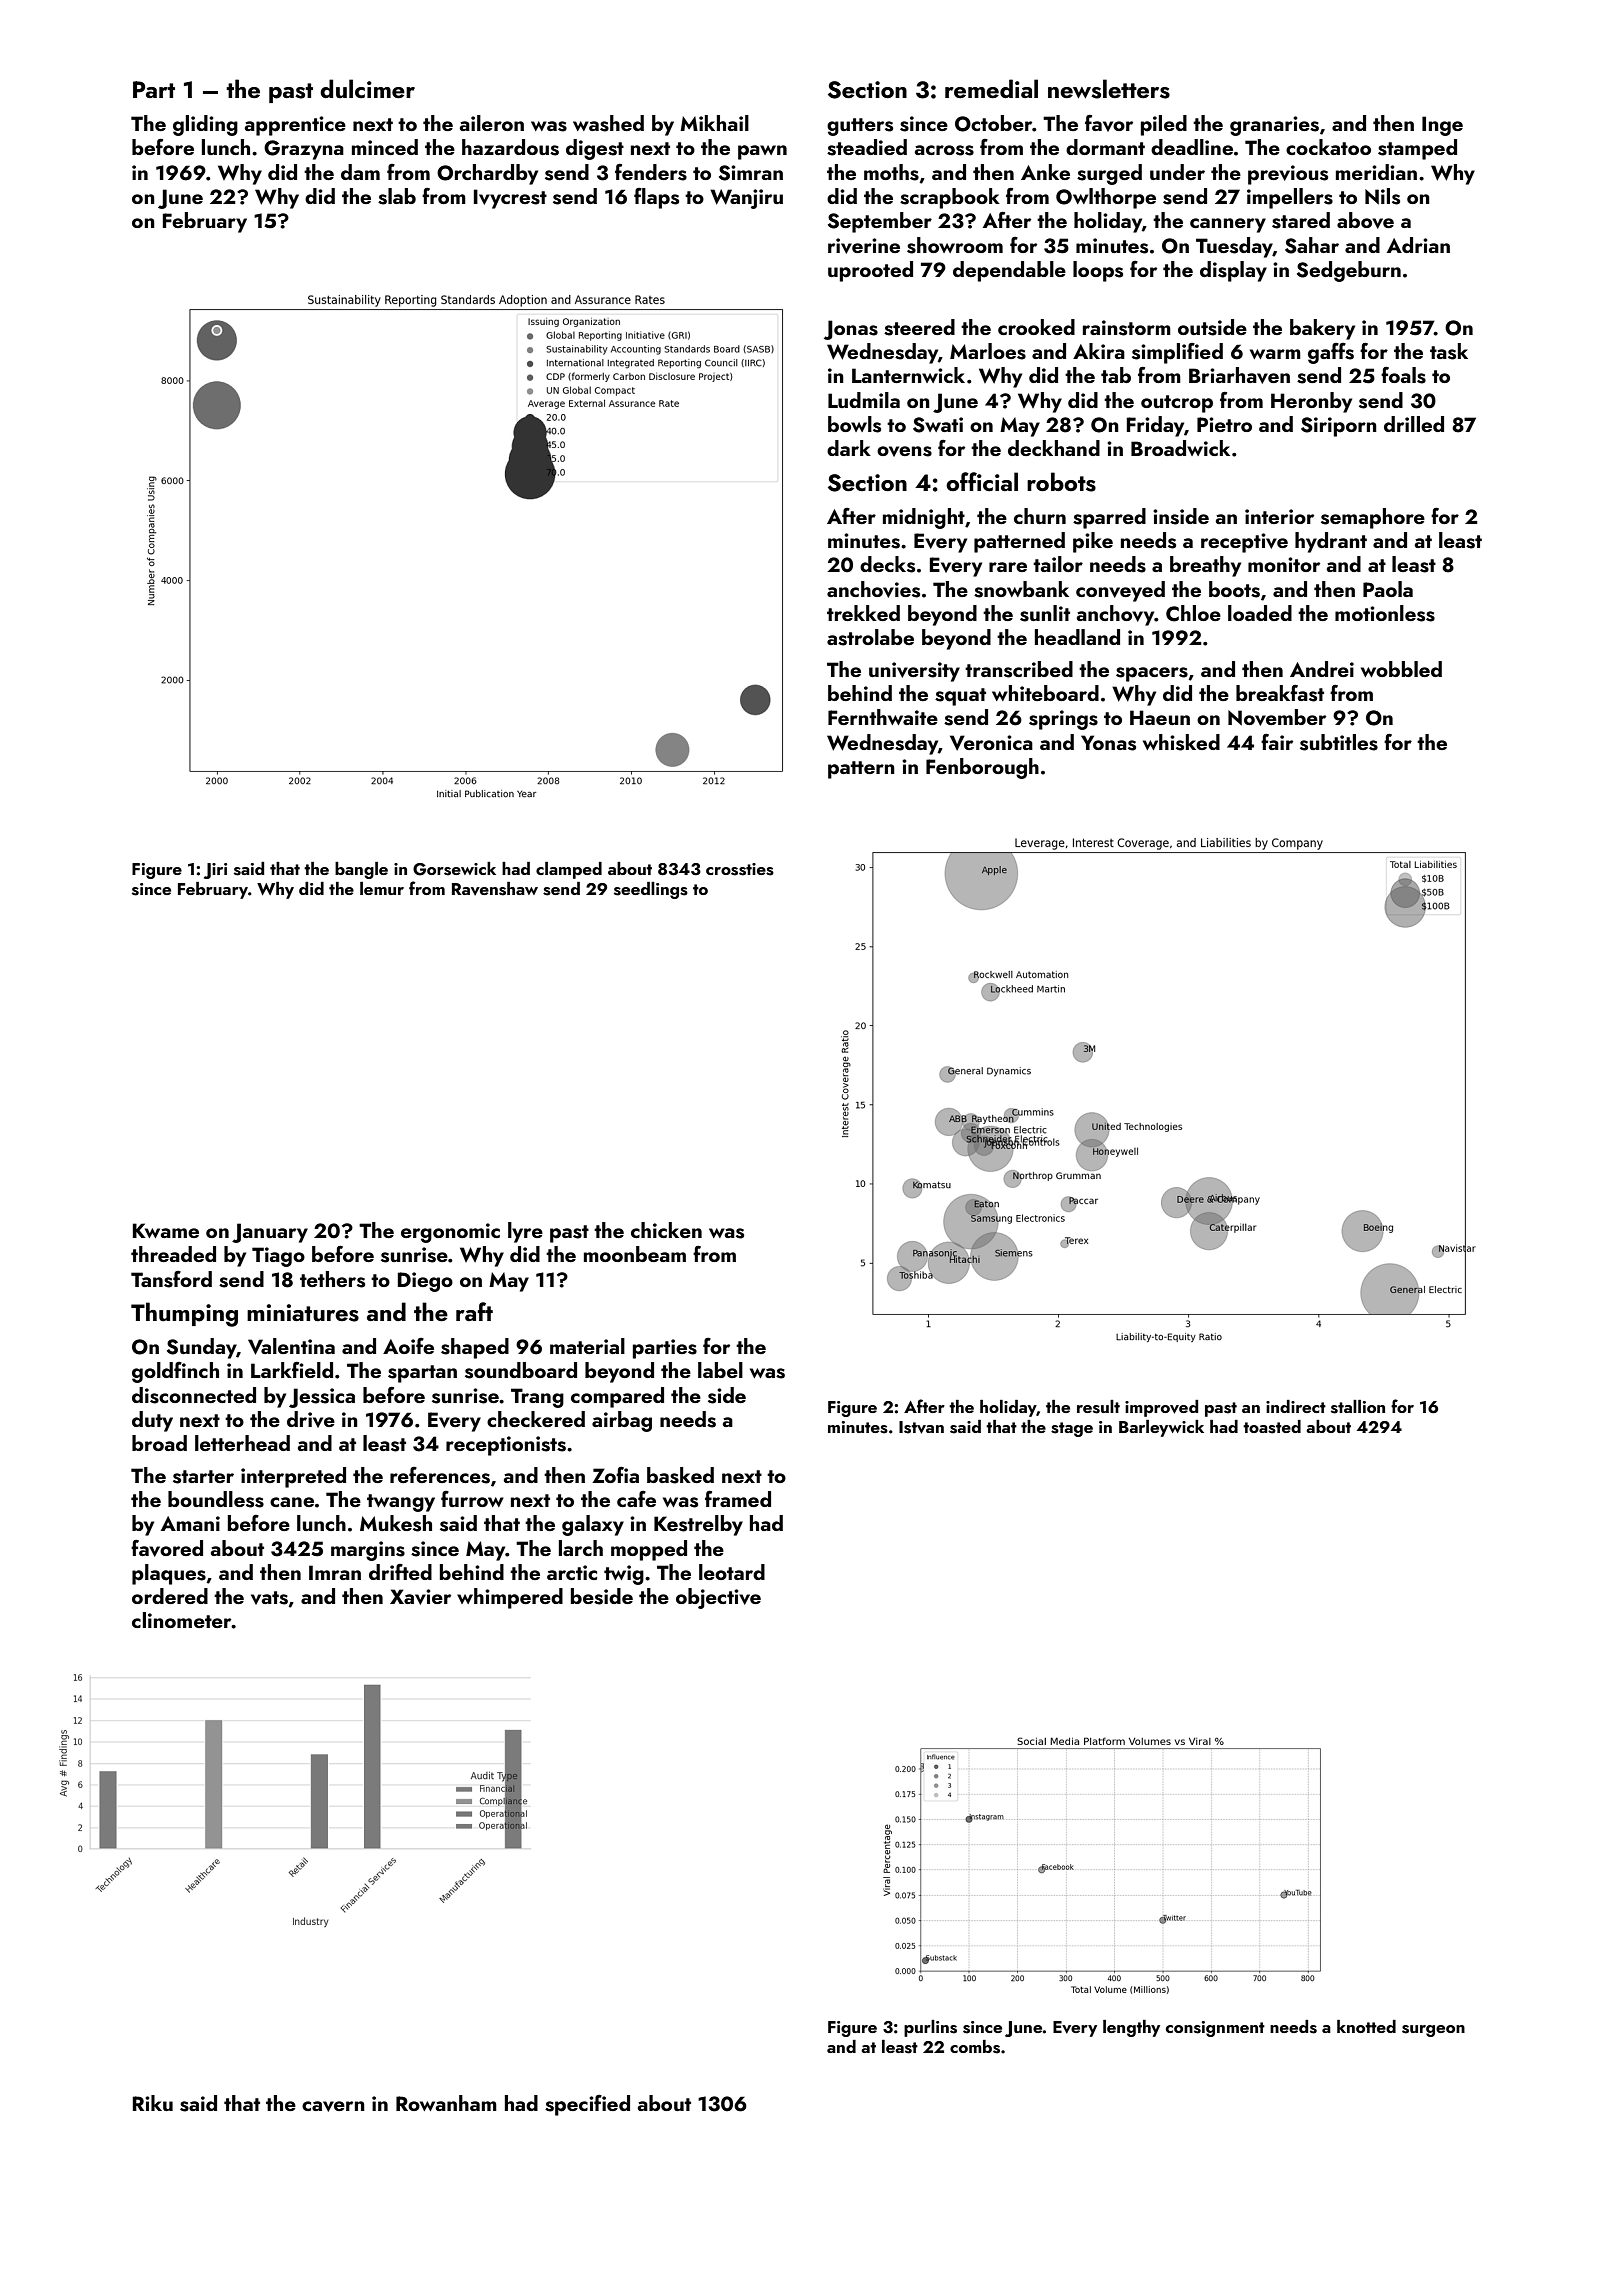 This screenshot has height=2292, width=1620. I want to click on crossties, so click(740, 869).
